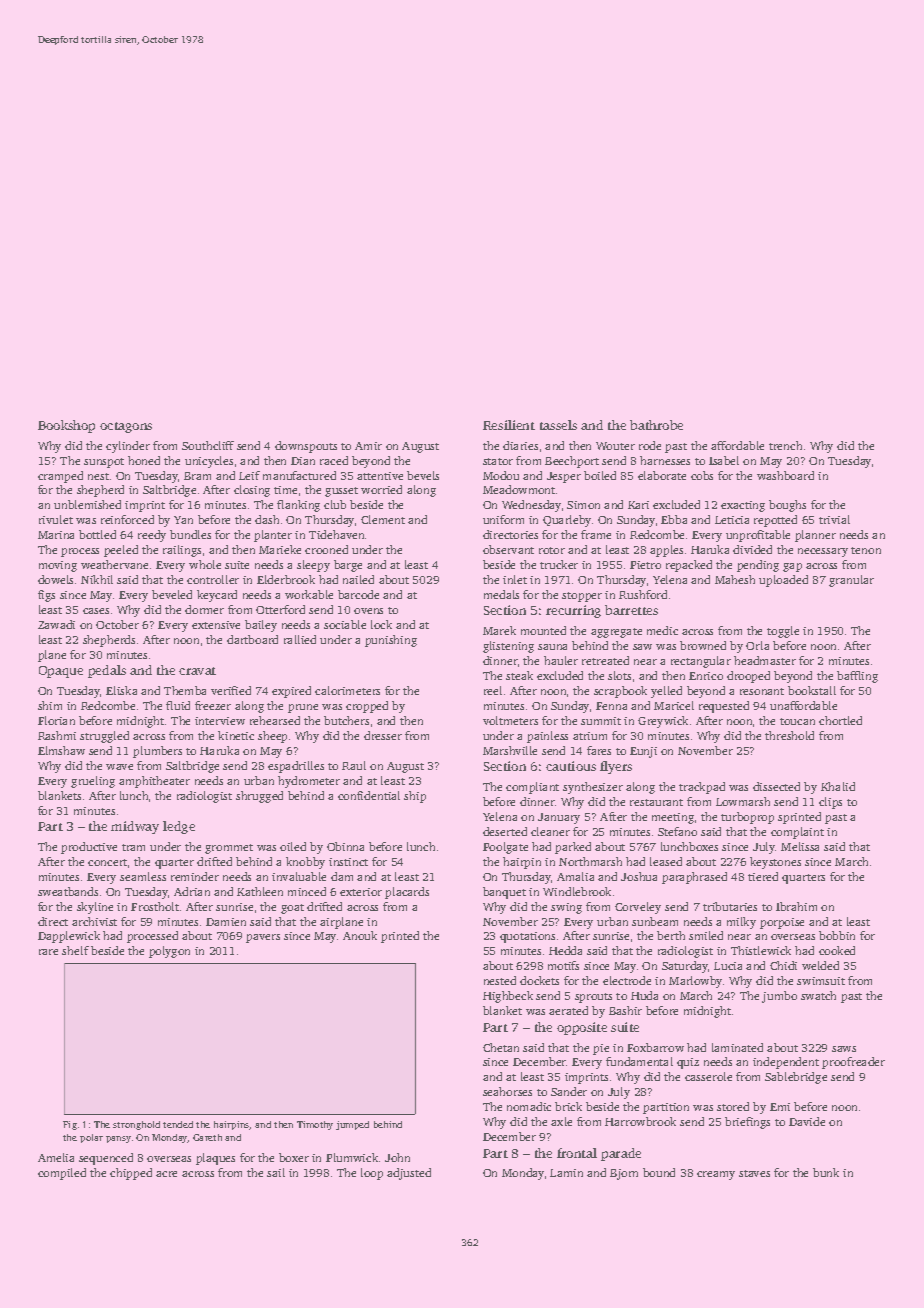 Image resolution: width=924 pixels, height=1308 pixels. What do you see at coordinates (178, 1124) in the document?
I see `tended` at bounding box center [178, 1124].
